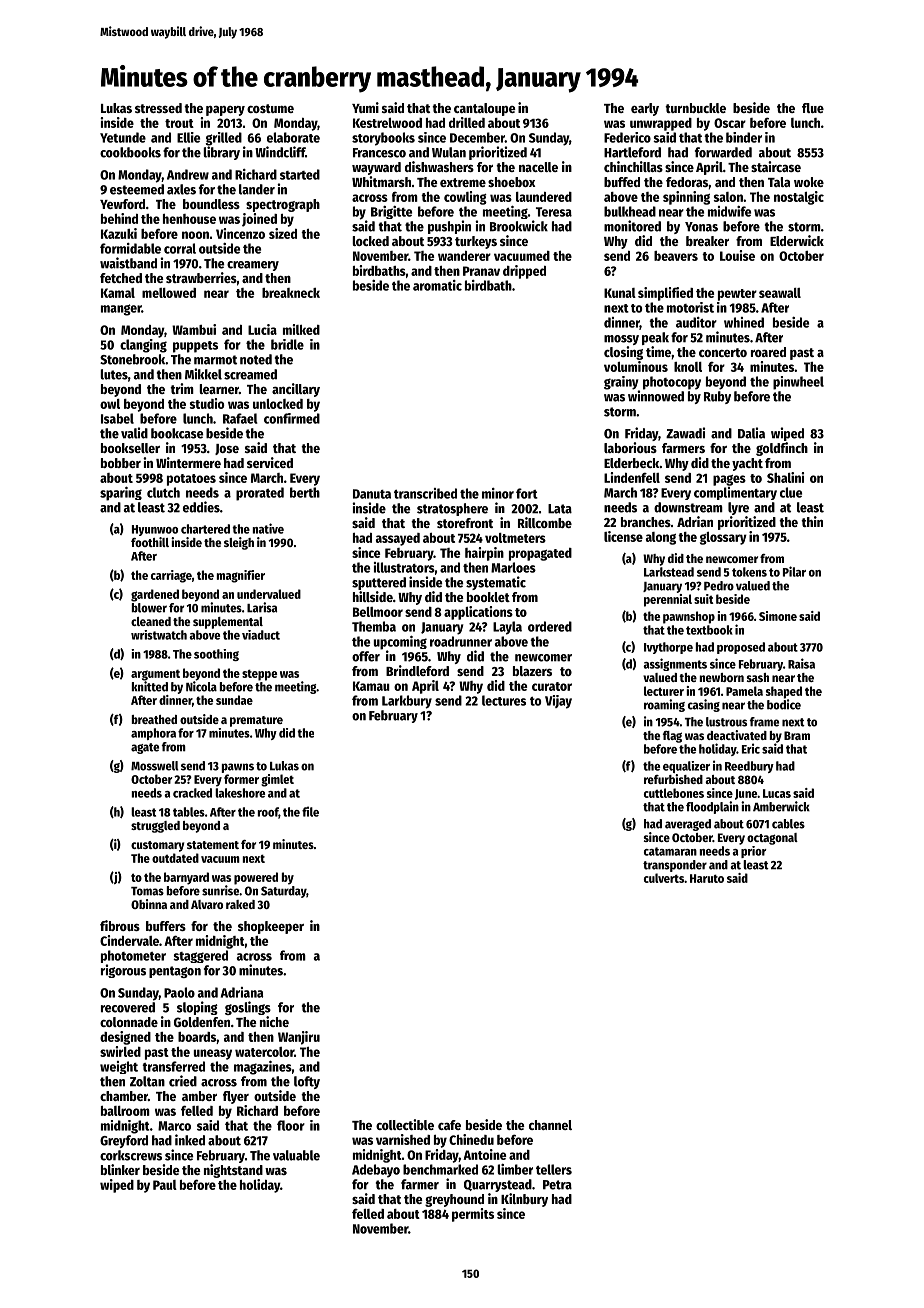 This screenshot has height=1308, width=924. I want to click on Vijay, so click(558, 702).
